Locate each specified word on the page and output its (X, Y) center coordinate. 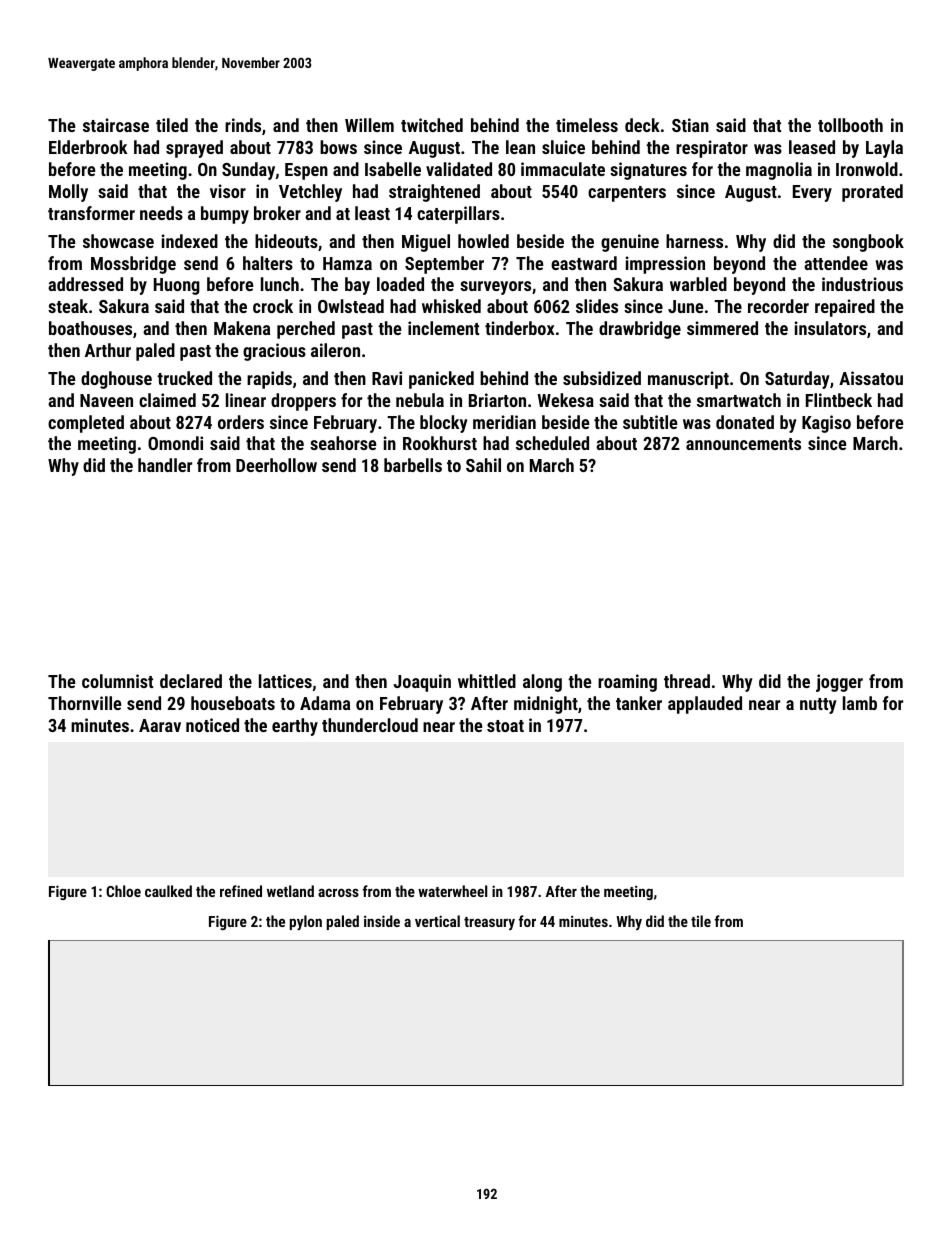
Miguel (426, 243)
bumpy (225, 215)
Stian (690, 125)
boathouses (90, 328)
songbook (868, 243)
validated (459, 169)
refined (241, 891)
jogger (839, 683)
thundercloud (370, 725)
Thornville (84, 703)
